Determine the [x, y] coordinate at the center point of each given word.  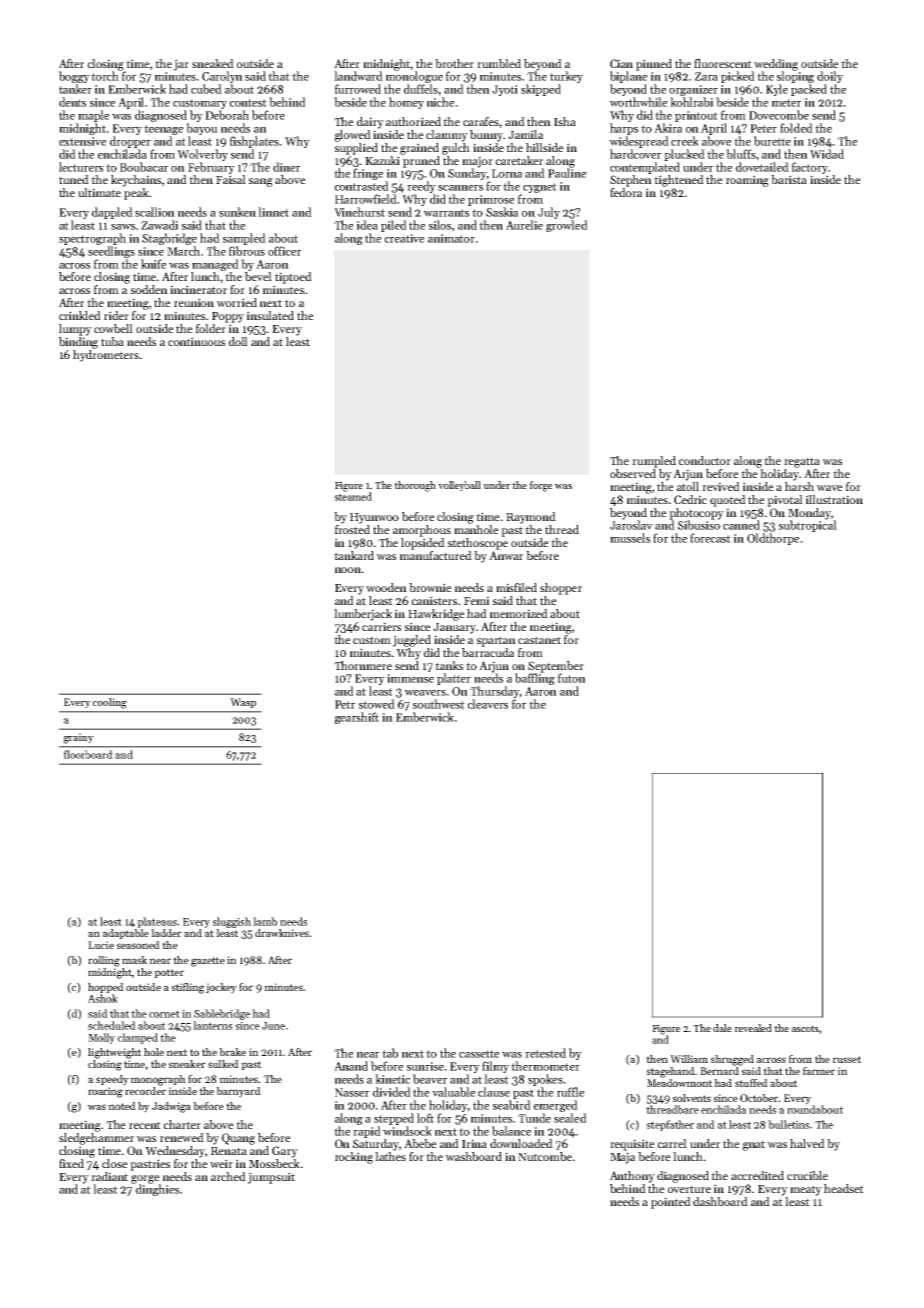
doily [830, 77]
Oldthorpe [773, 539]
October [759, 1098]
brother [454, 63]
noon [348, 570]
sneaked [213, 63]
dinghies [157, 1190]
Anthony [632, 1177]
